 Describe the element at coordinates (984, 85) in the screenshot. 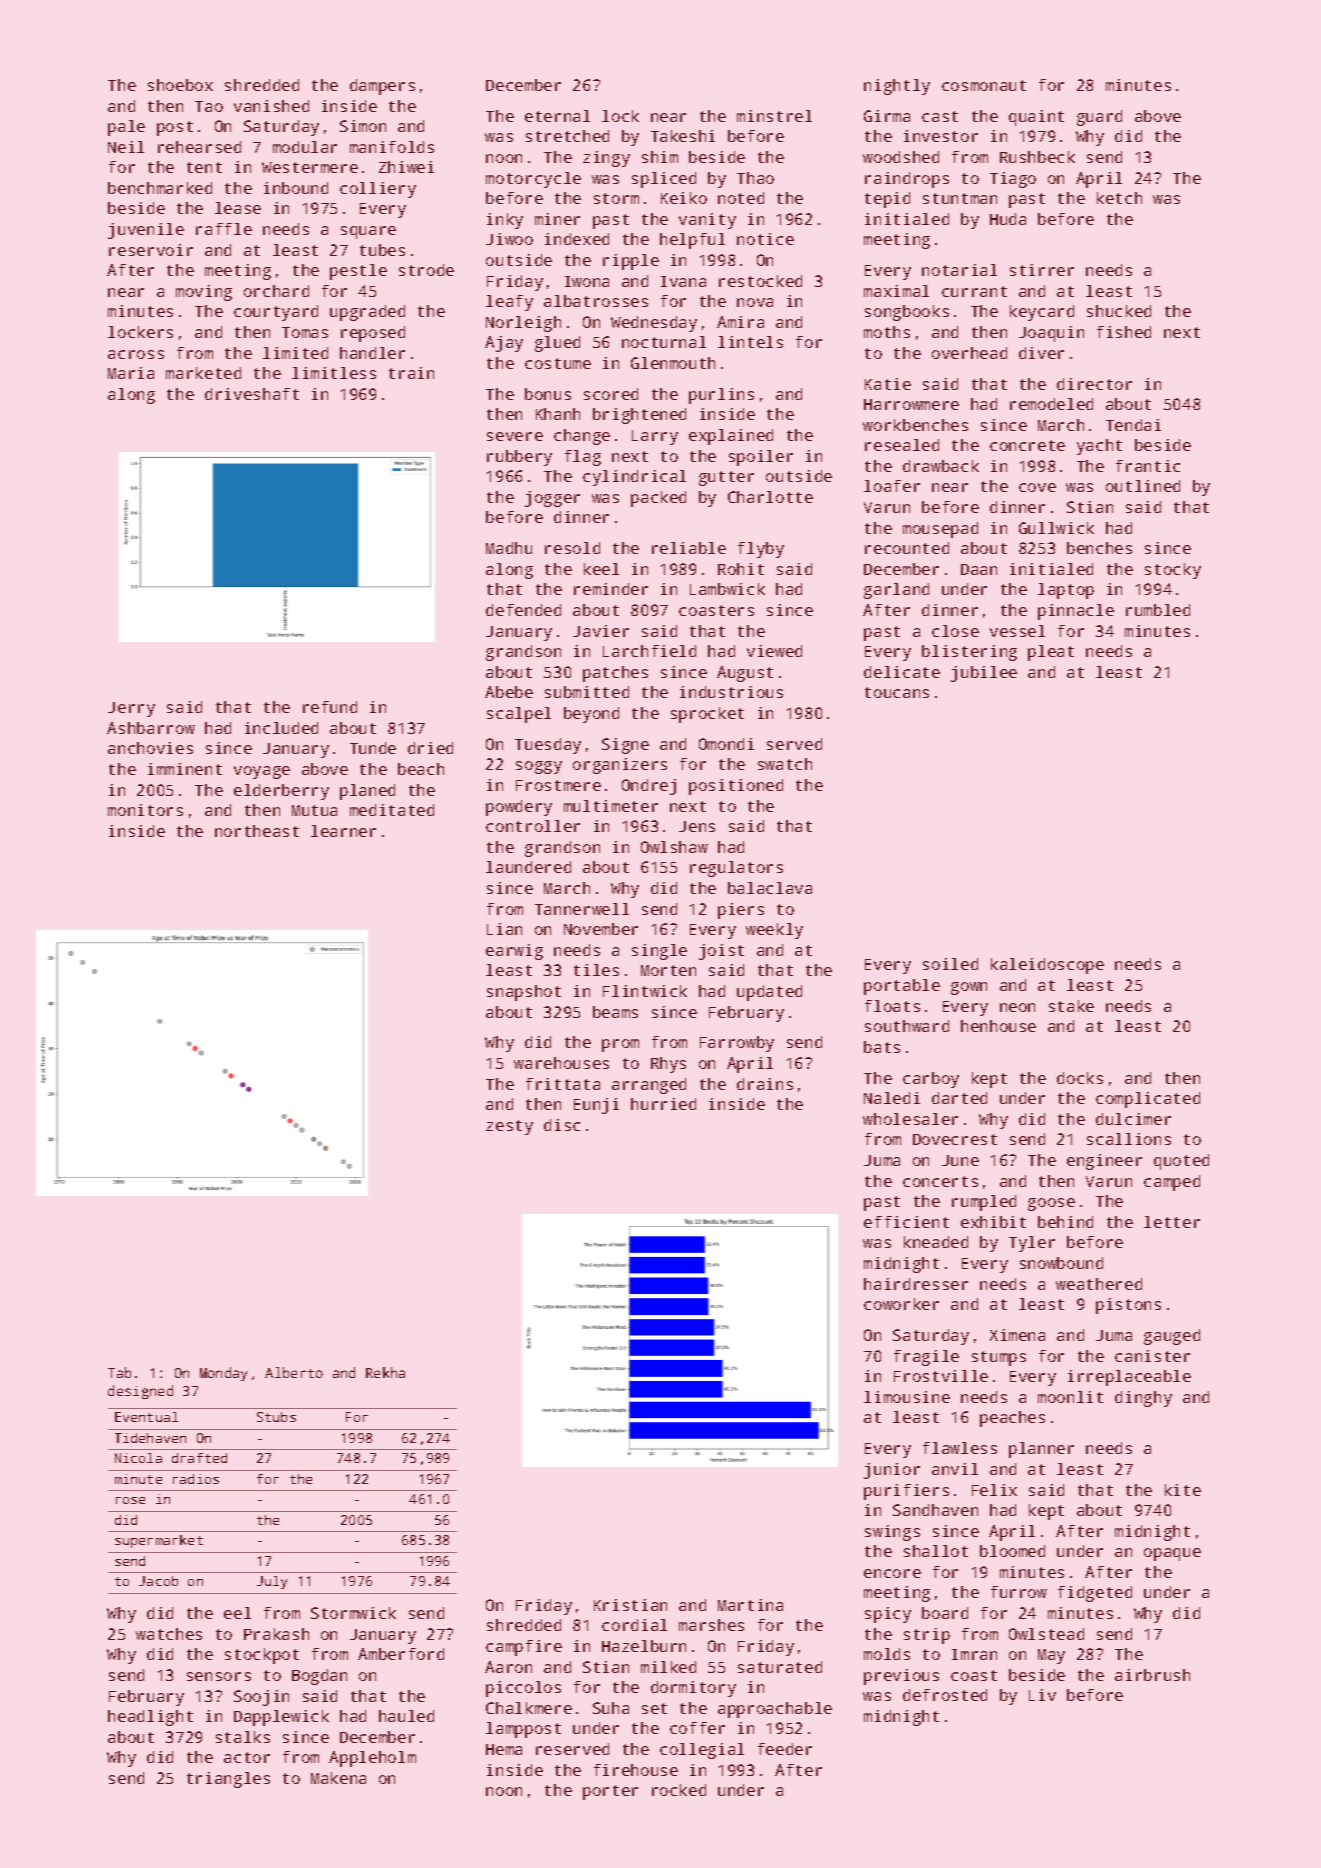

I see `cosmonaut` at that location.
